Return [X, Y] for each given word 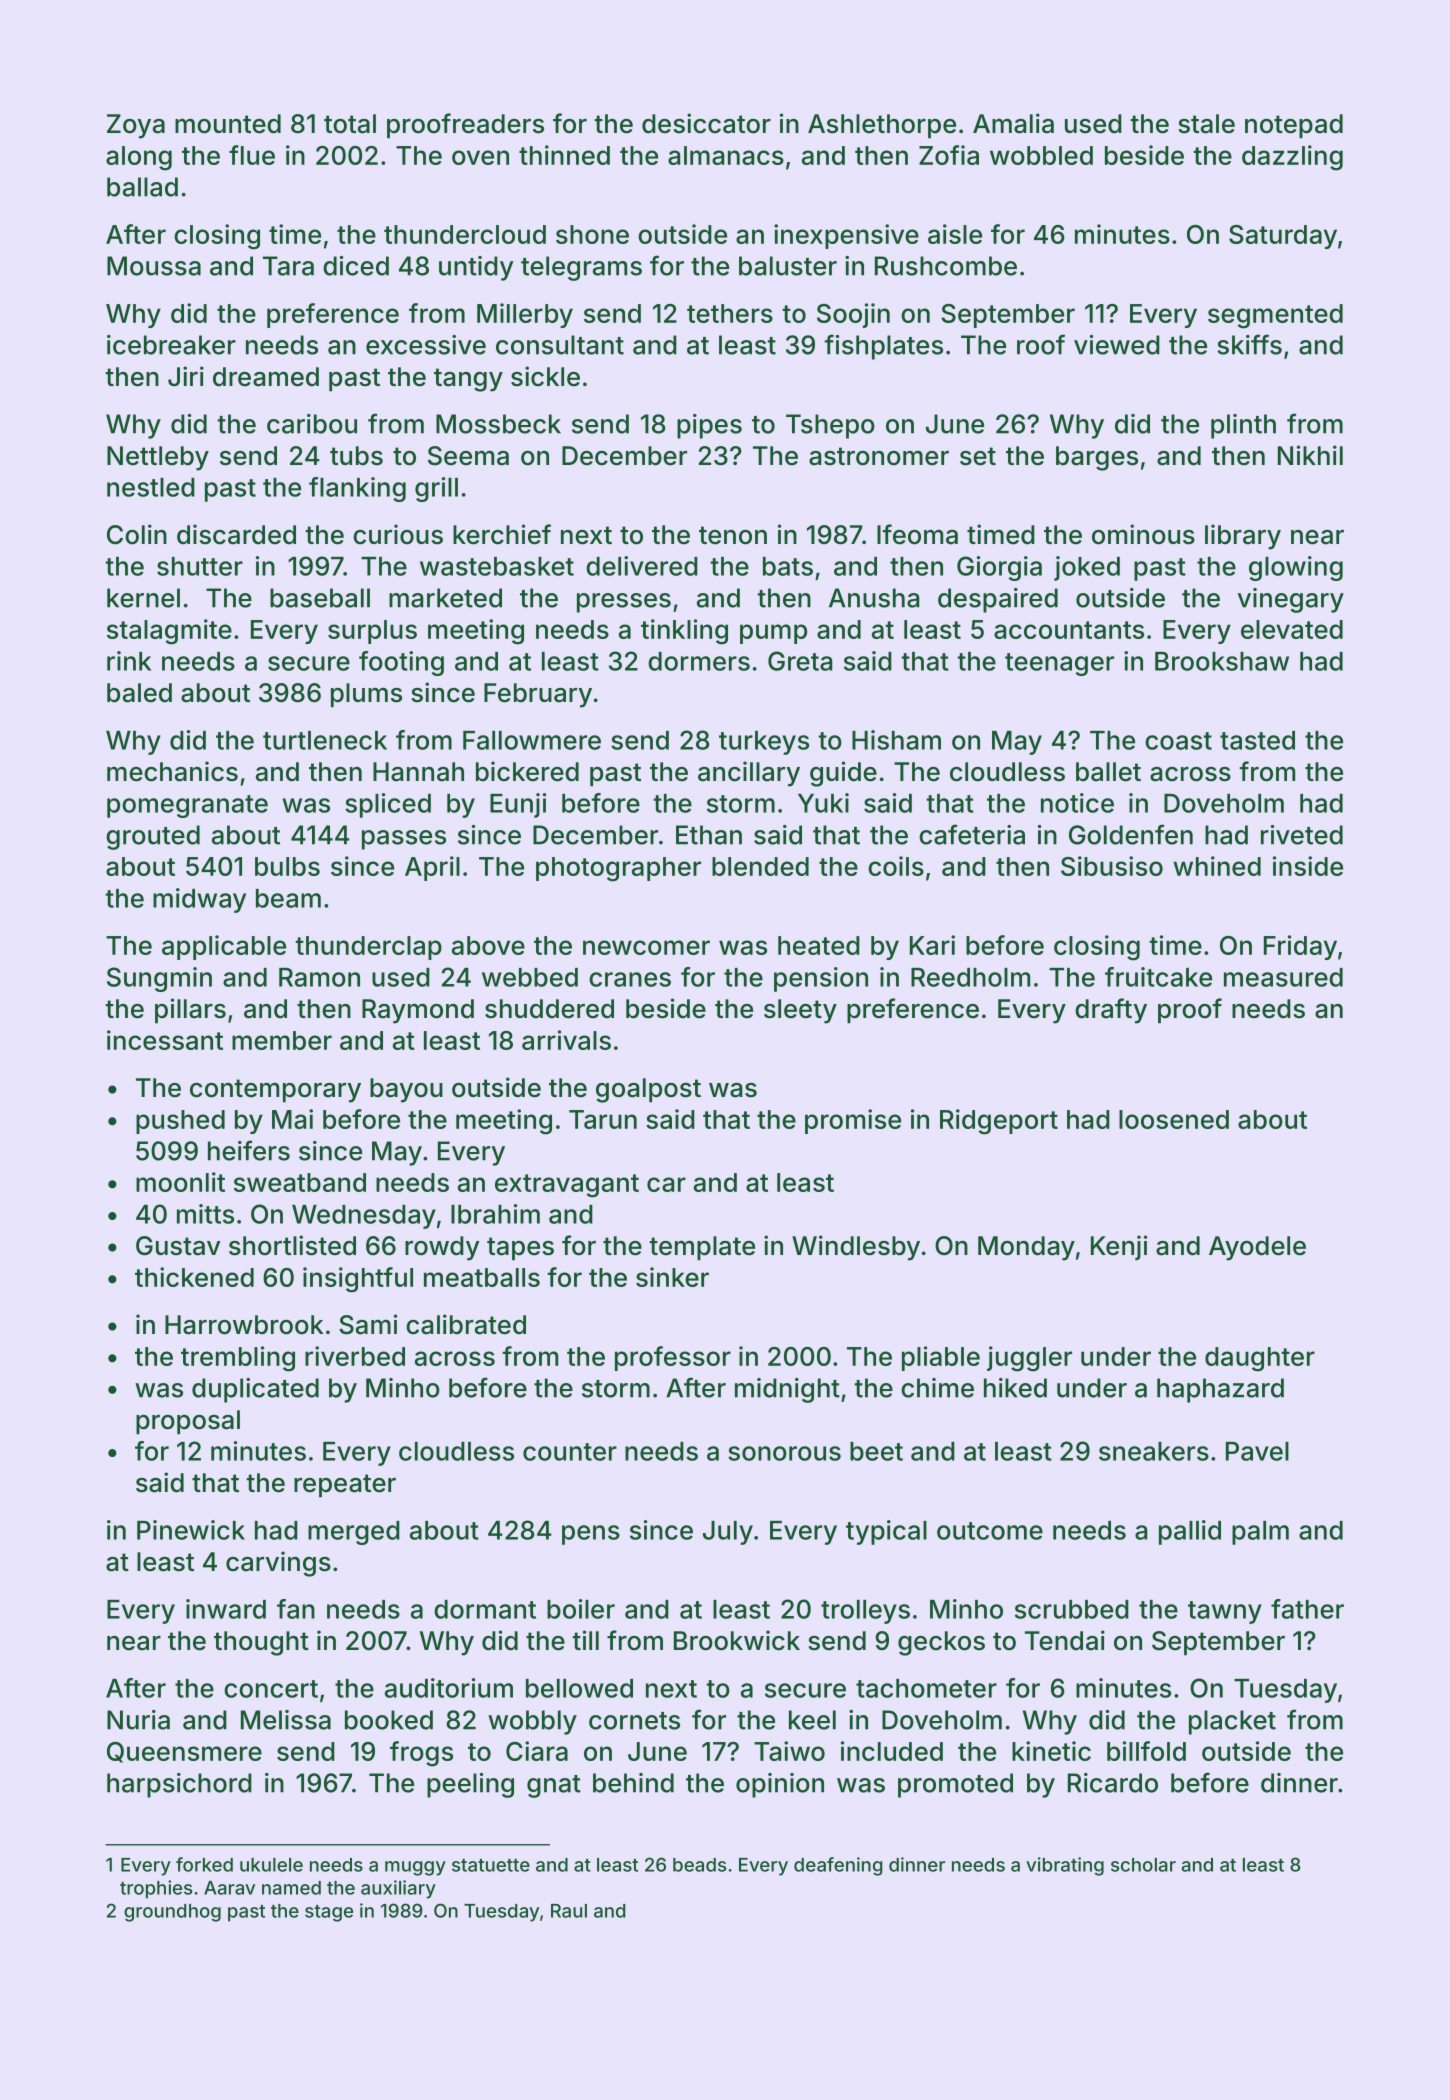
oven [480, 157]
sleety [800, 1011]
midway [199, 900]
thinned [564, 155]
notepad [1294, 126]
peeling [470, 1785]
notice [1077, 803]
